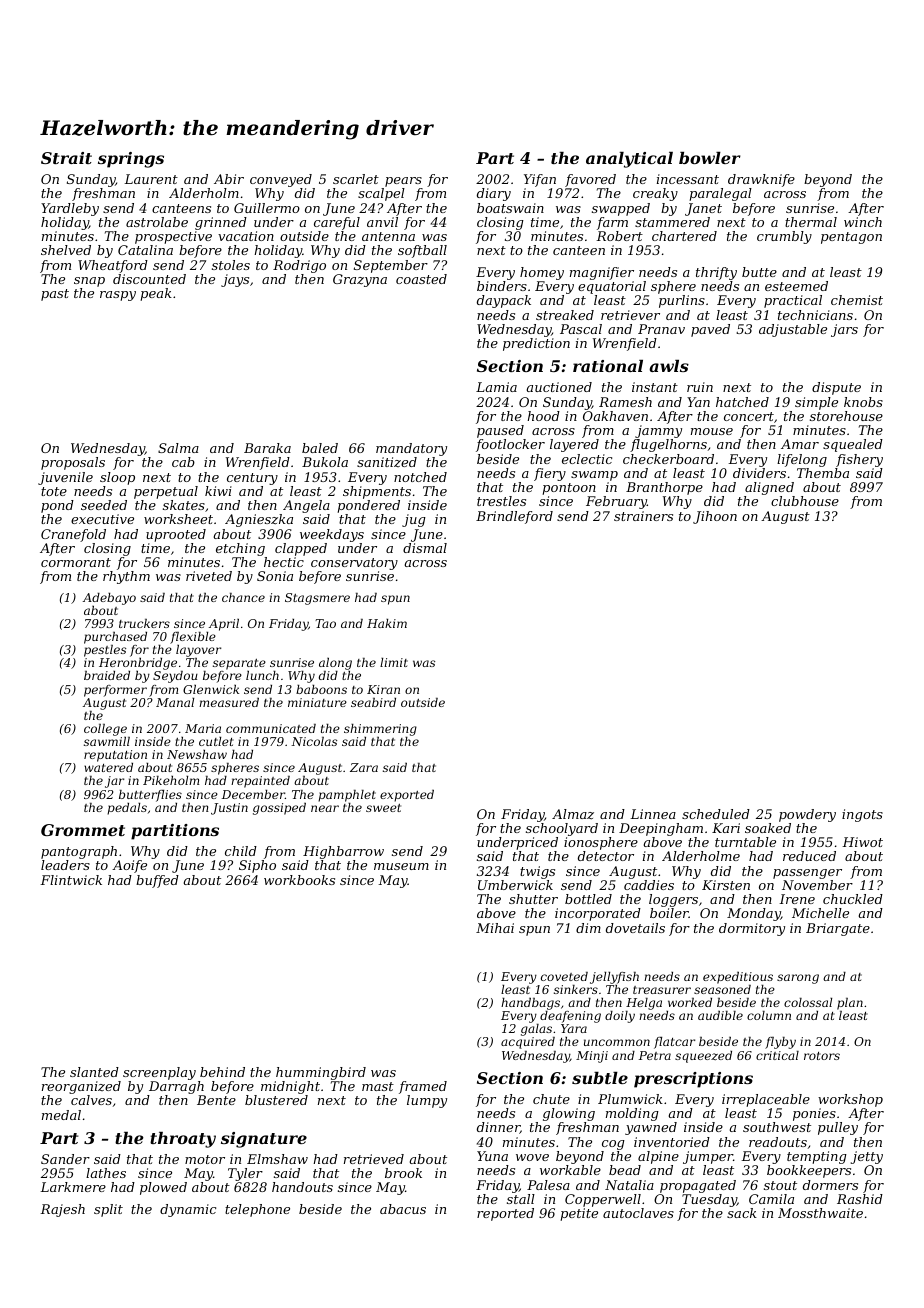 Image resolution: width=924 pixels, height=1308 pixels. I want to click on Newshaw, so click(197, 754).
